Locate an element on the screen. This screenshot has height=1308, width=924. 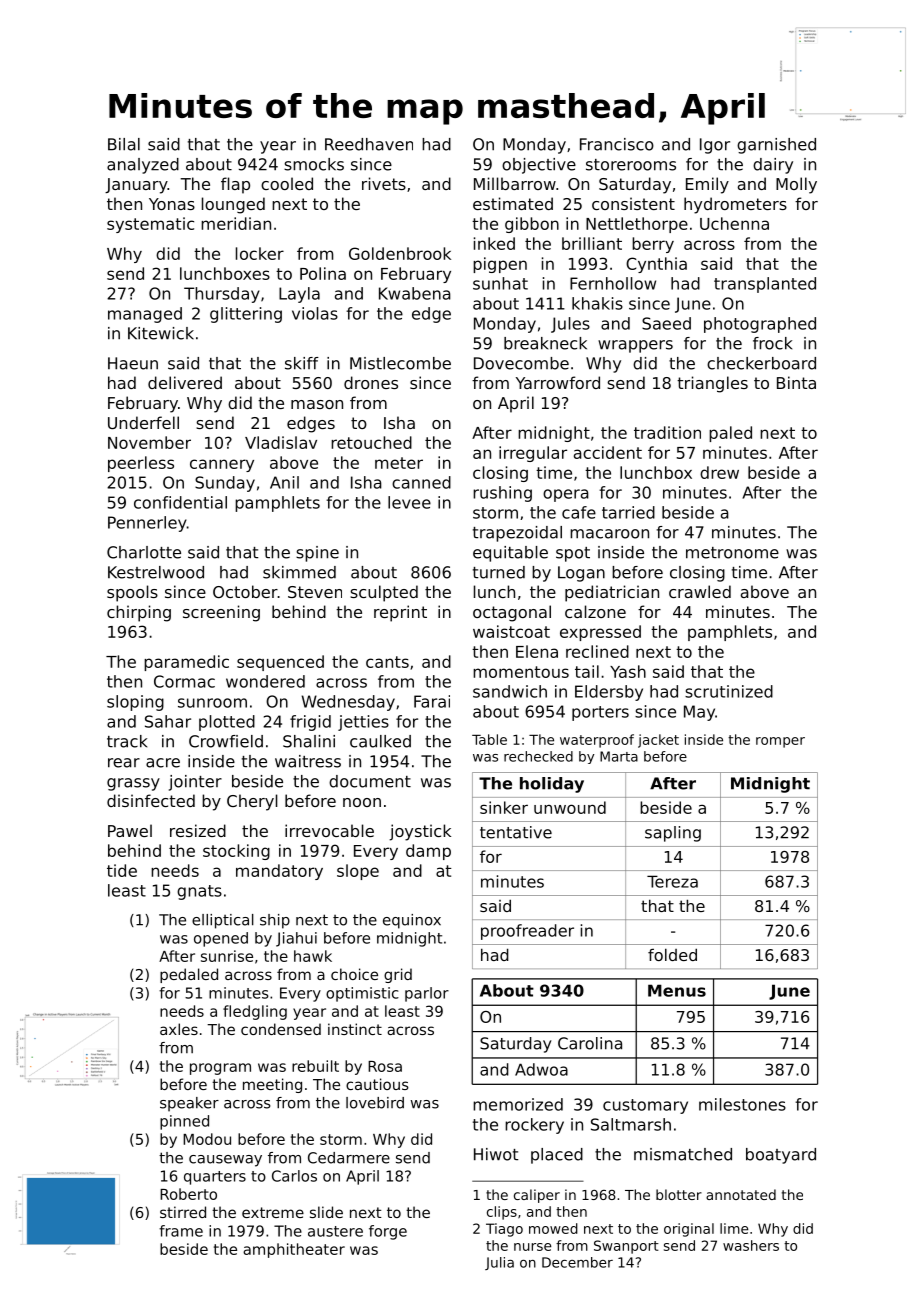
frame is located at coordinates (181, 1231).
